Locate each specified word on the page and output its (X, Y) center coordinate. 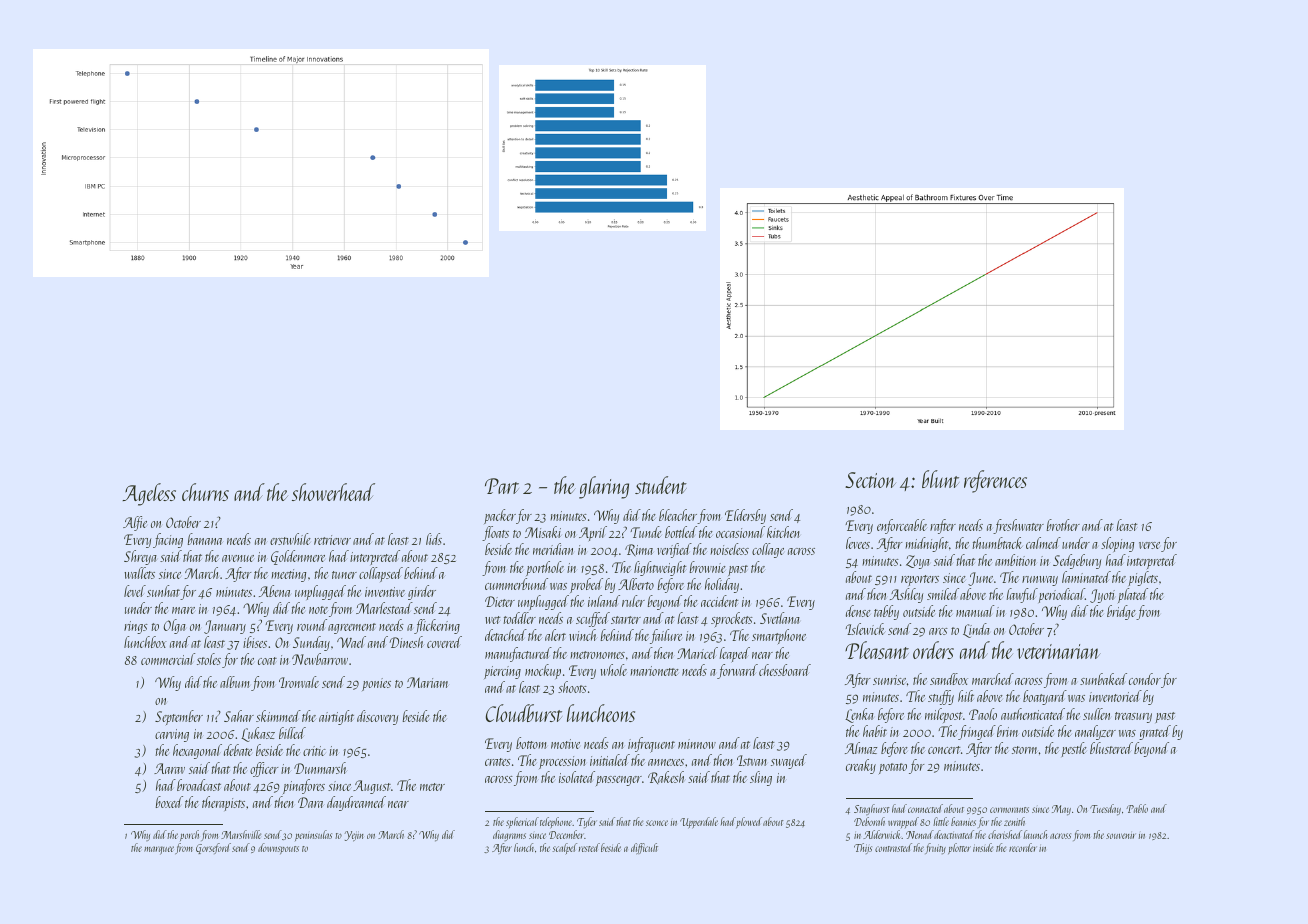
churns (205, 492)
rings (136, 627)
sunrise (889, 680)
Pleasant (877, 650)
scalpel (564, 848)
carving (172, 735)
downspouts (278, 848)
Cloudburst (524, 713)
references (995, 481)
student (661, 485)
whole (613, 670)
